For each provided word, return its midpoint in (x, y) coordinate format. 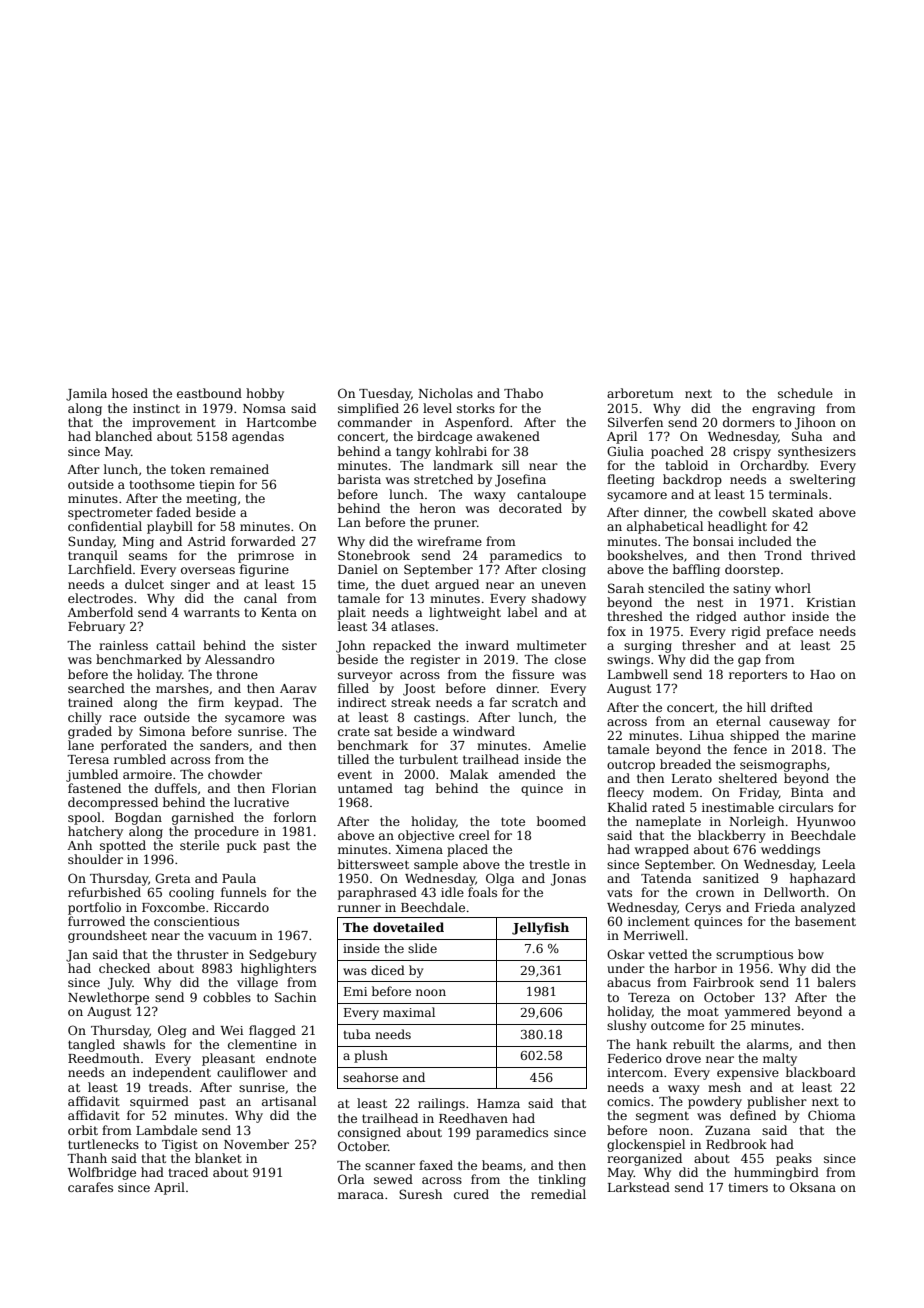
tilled (353, 759)
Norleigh (756, 822)
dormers (749, 422)
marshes (182, 688)
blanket (218, 1158)
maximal (409, 1012)
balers (836, 982)
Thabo (523, 393)
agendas (258, 437)
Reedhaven (473, 1118)
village (257, 983)
